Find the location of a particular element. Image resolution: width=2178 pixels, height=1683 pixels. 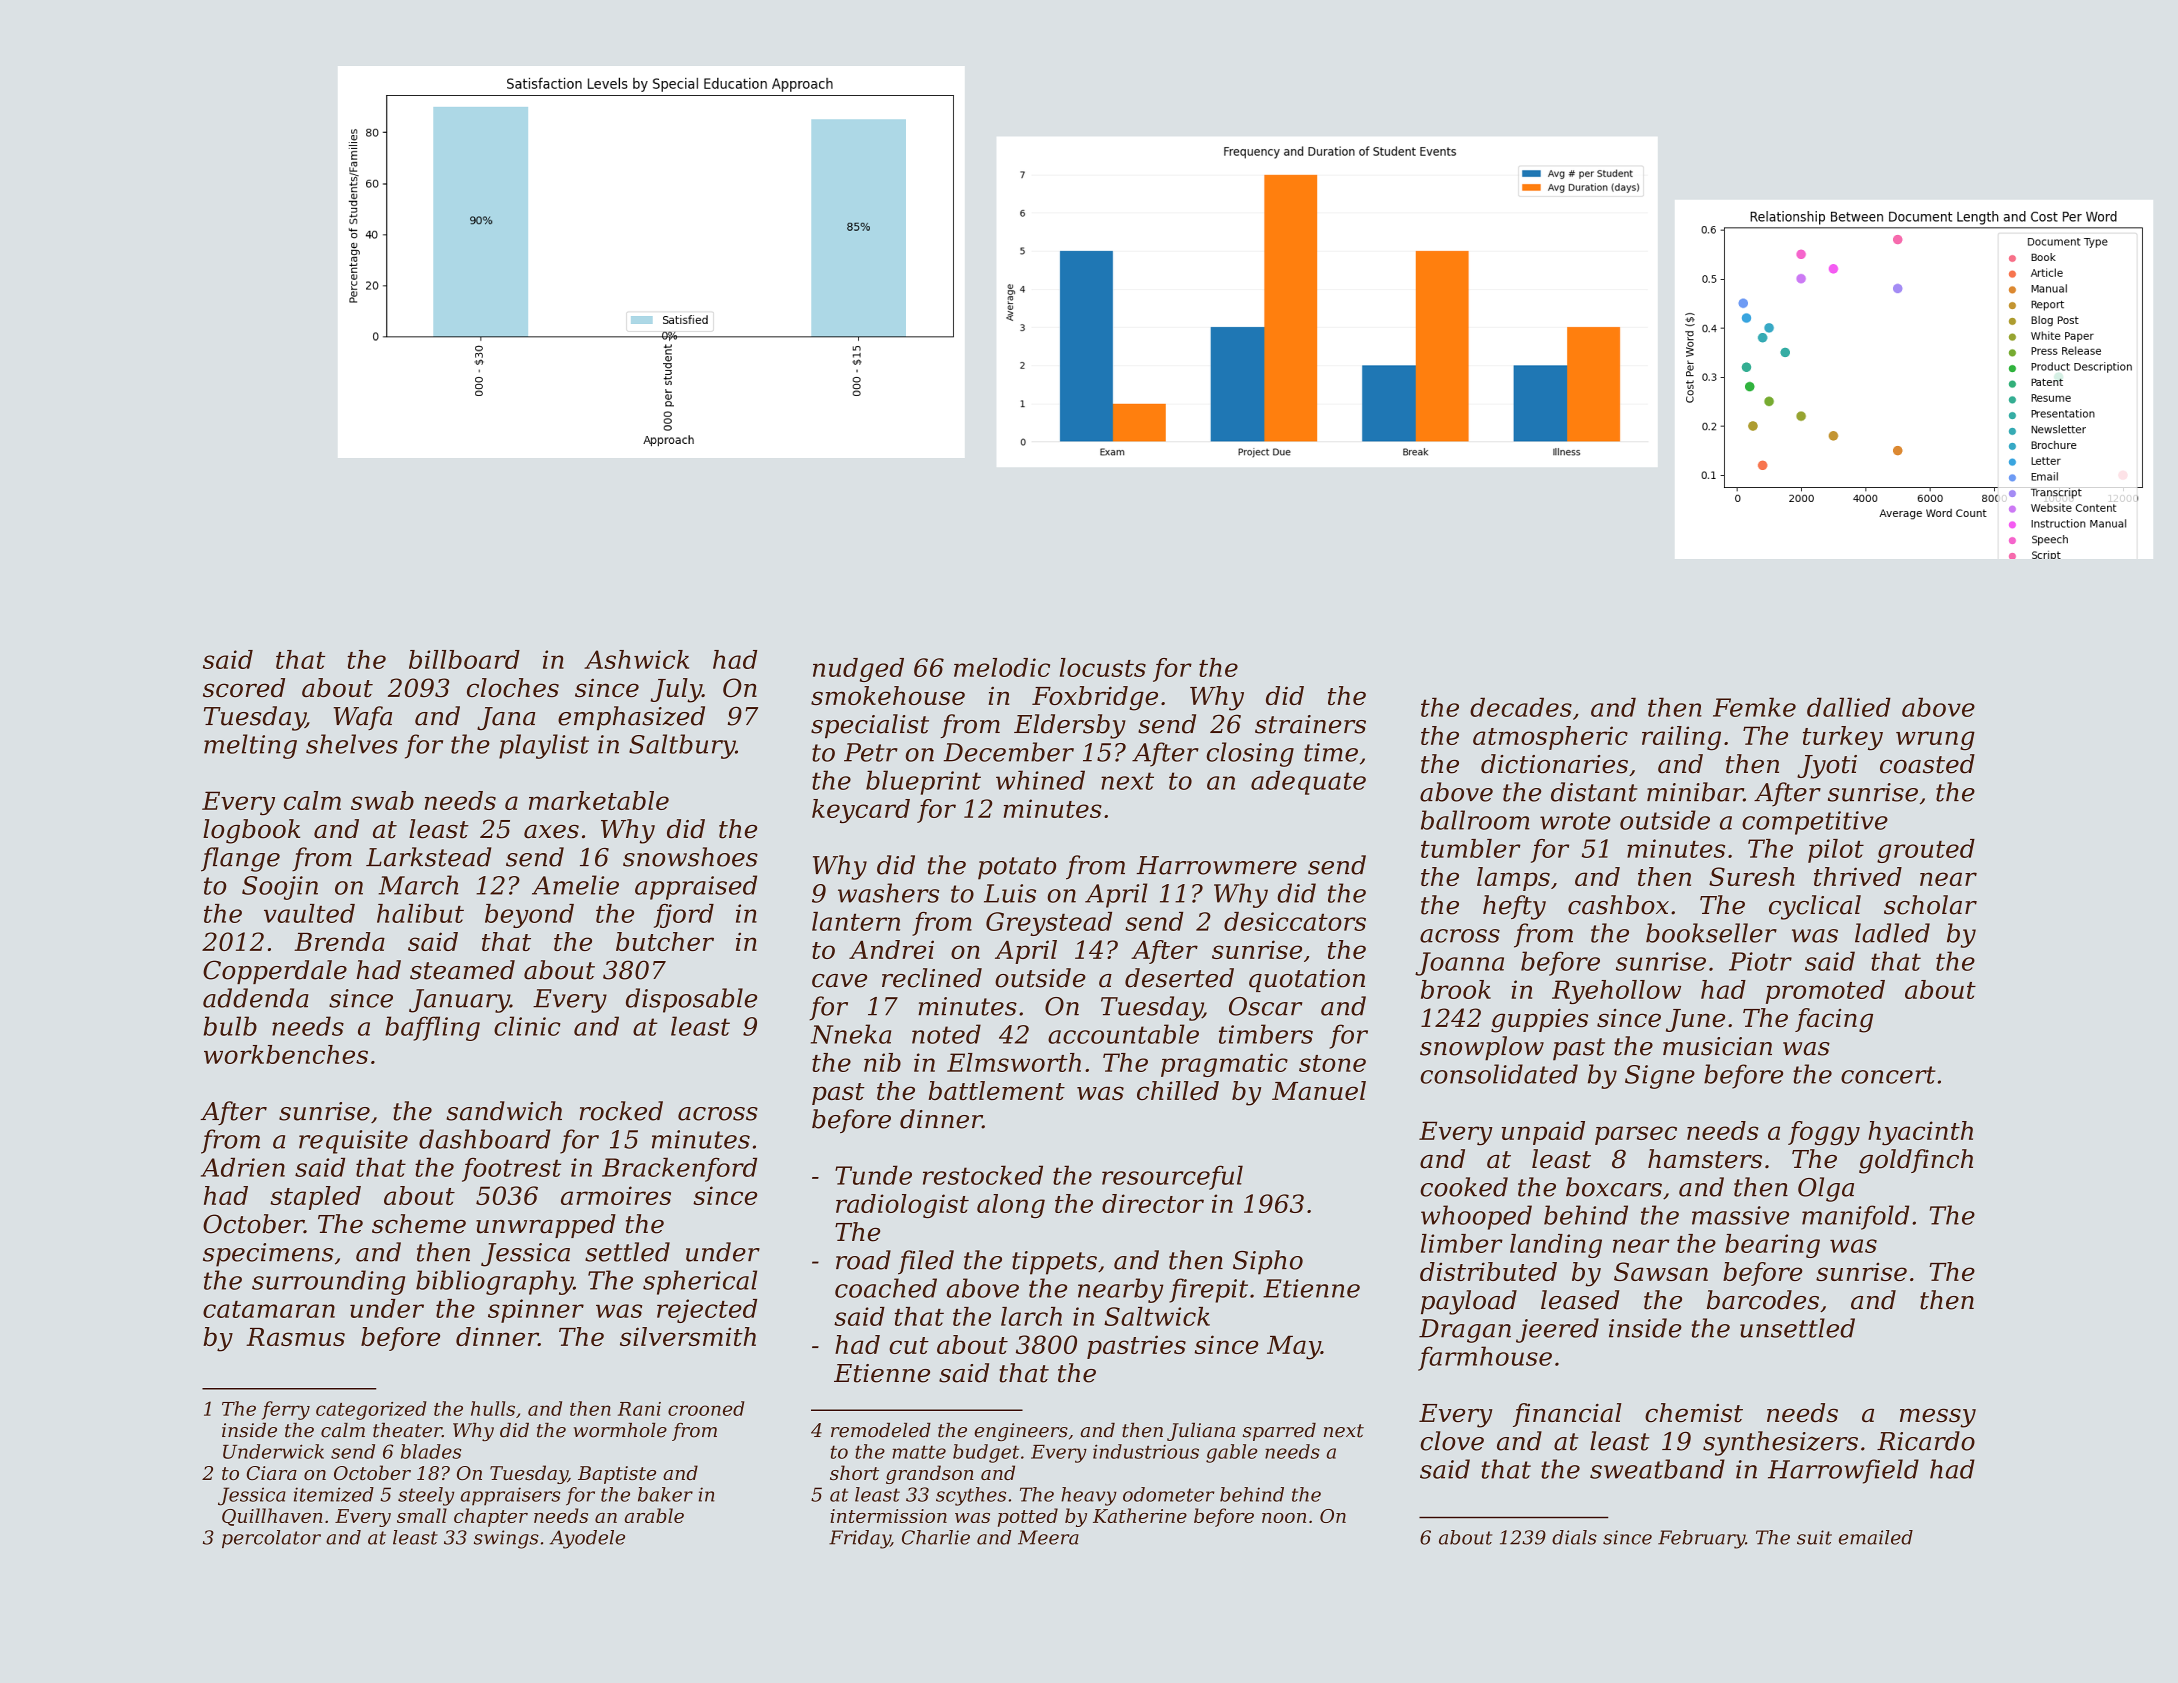

Saltbury is located at coordinates (682, 746).
